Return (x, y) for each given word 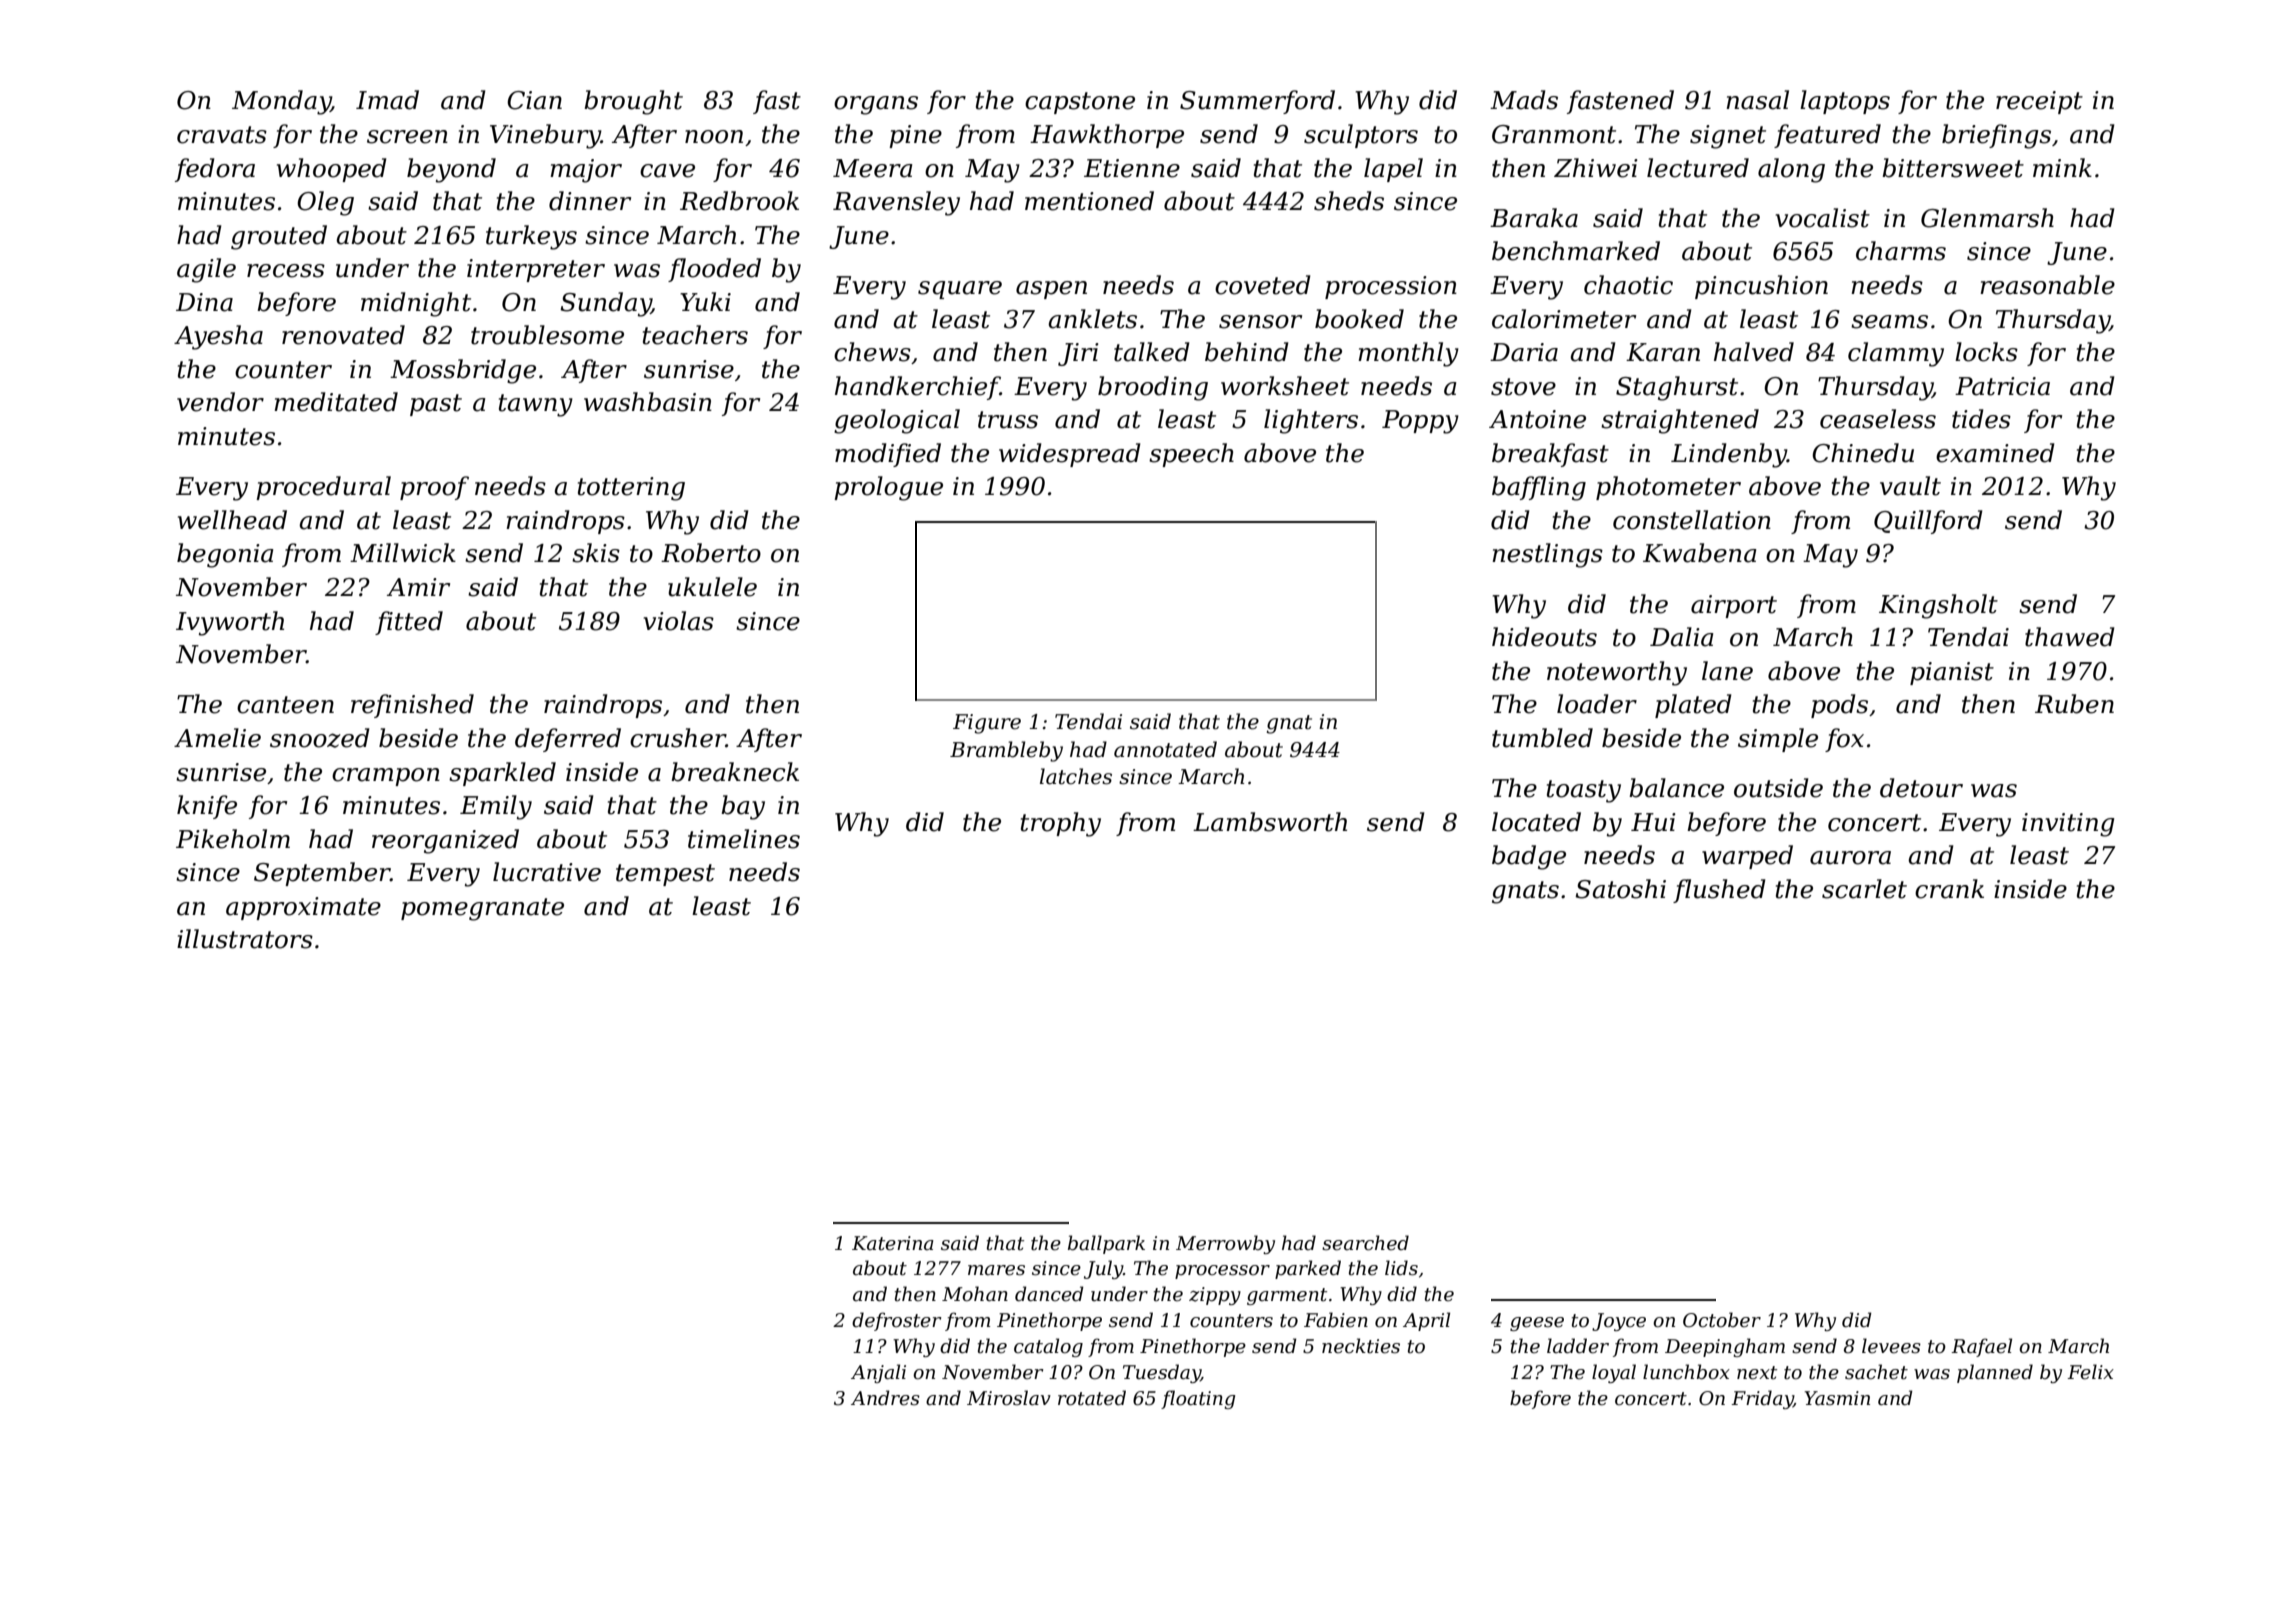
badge (1529, 857)
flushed (1719, 891)
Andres (885, 1398)
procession (1391, 287)
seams (1889, 322)
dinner (590, 201)
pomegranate (482, 909)
